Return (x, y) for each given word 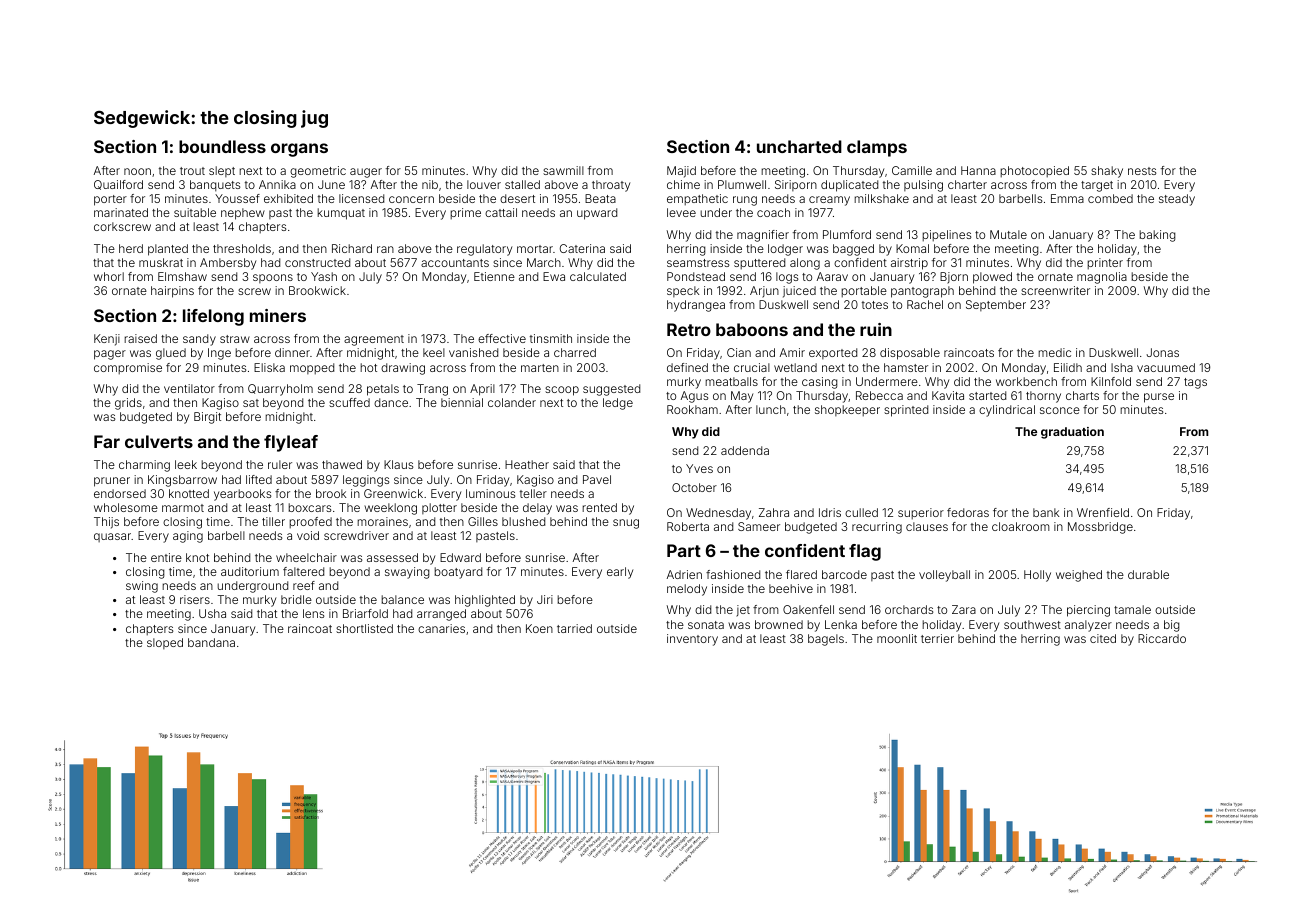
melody (687, 590)
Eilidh (1068, 367)
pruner (112, 482)
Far (107, 441)
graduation (1072, 433)
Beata (600, 198)
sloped (165, 643)
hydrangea (696, 306)
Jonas (1162, 352)
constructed (317, 262)
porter (110, 200)
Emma (1067, 198)
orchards (909, 609)
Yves (699, 468)
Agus (694, 397)
